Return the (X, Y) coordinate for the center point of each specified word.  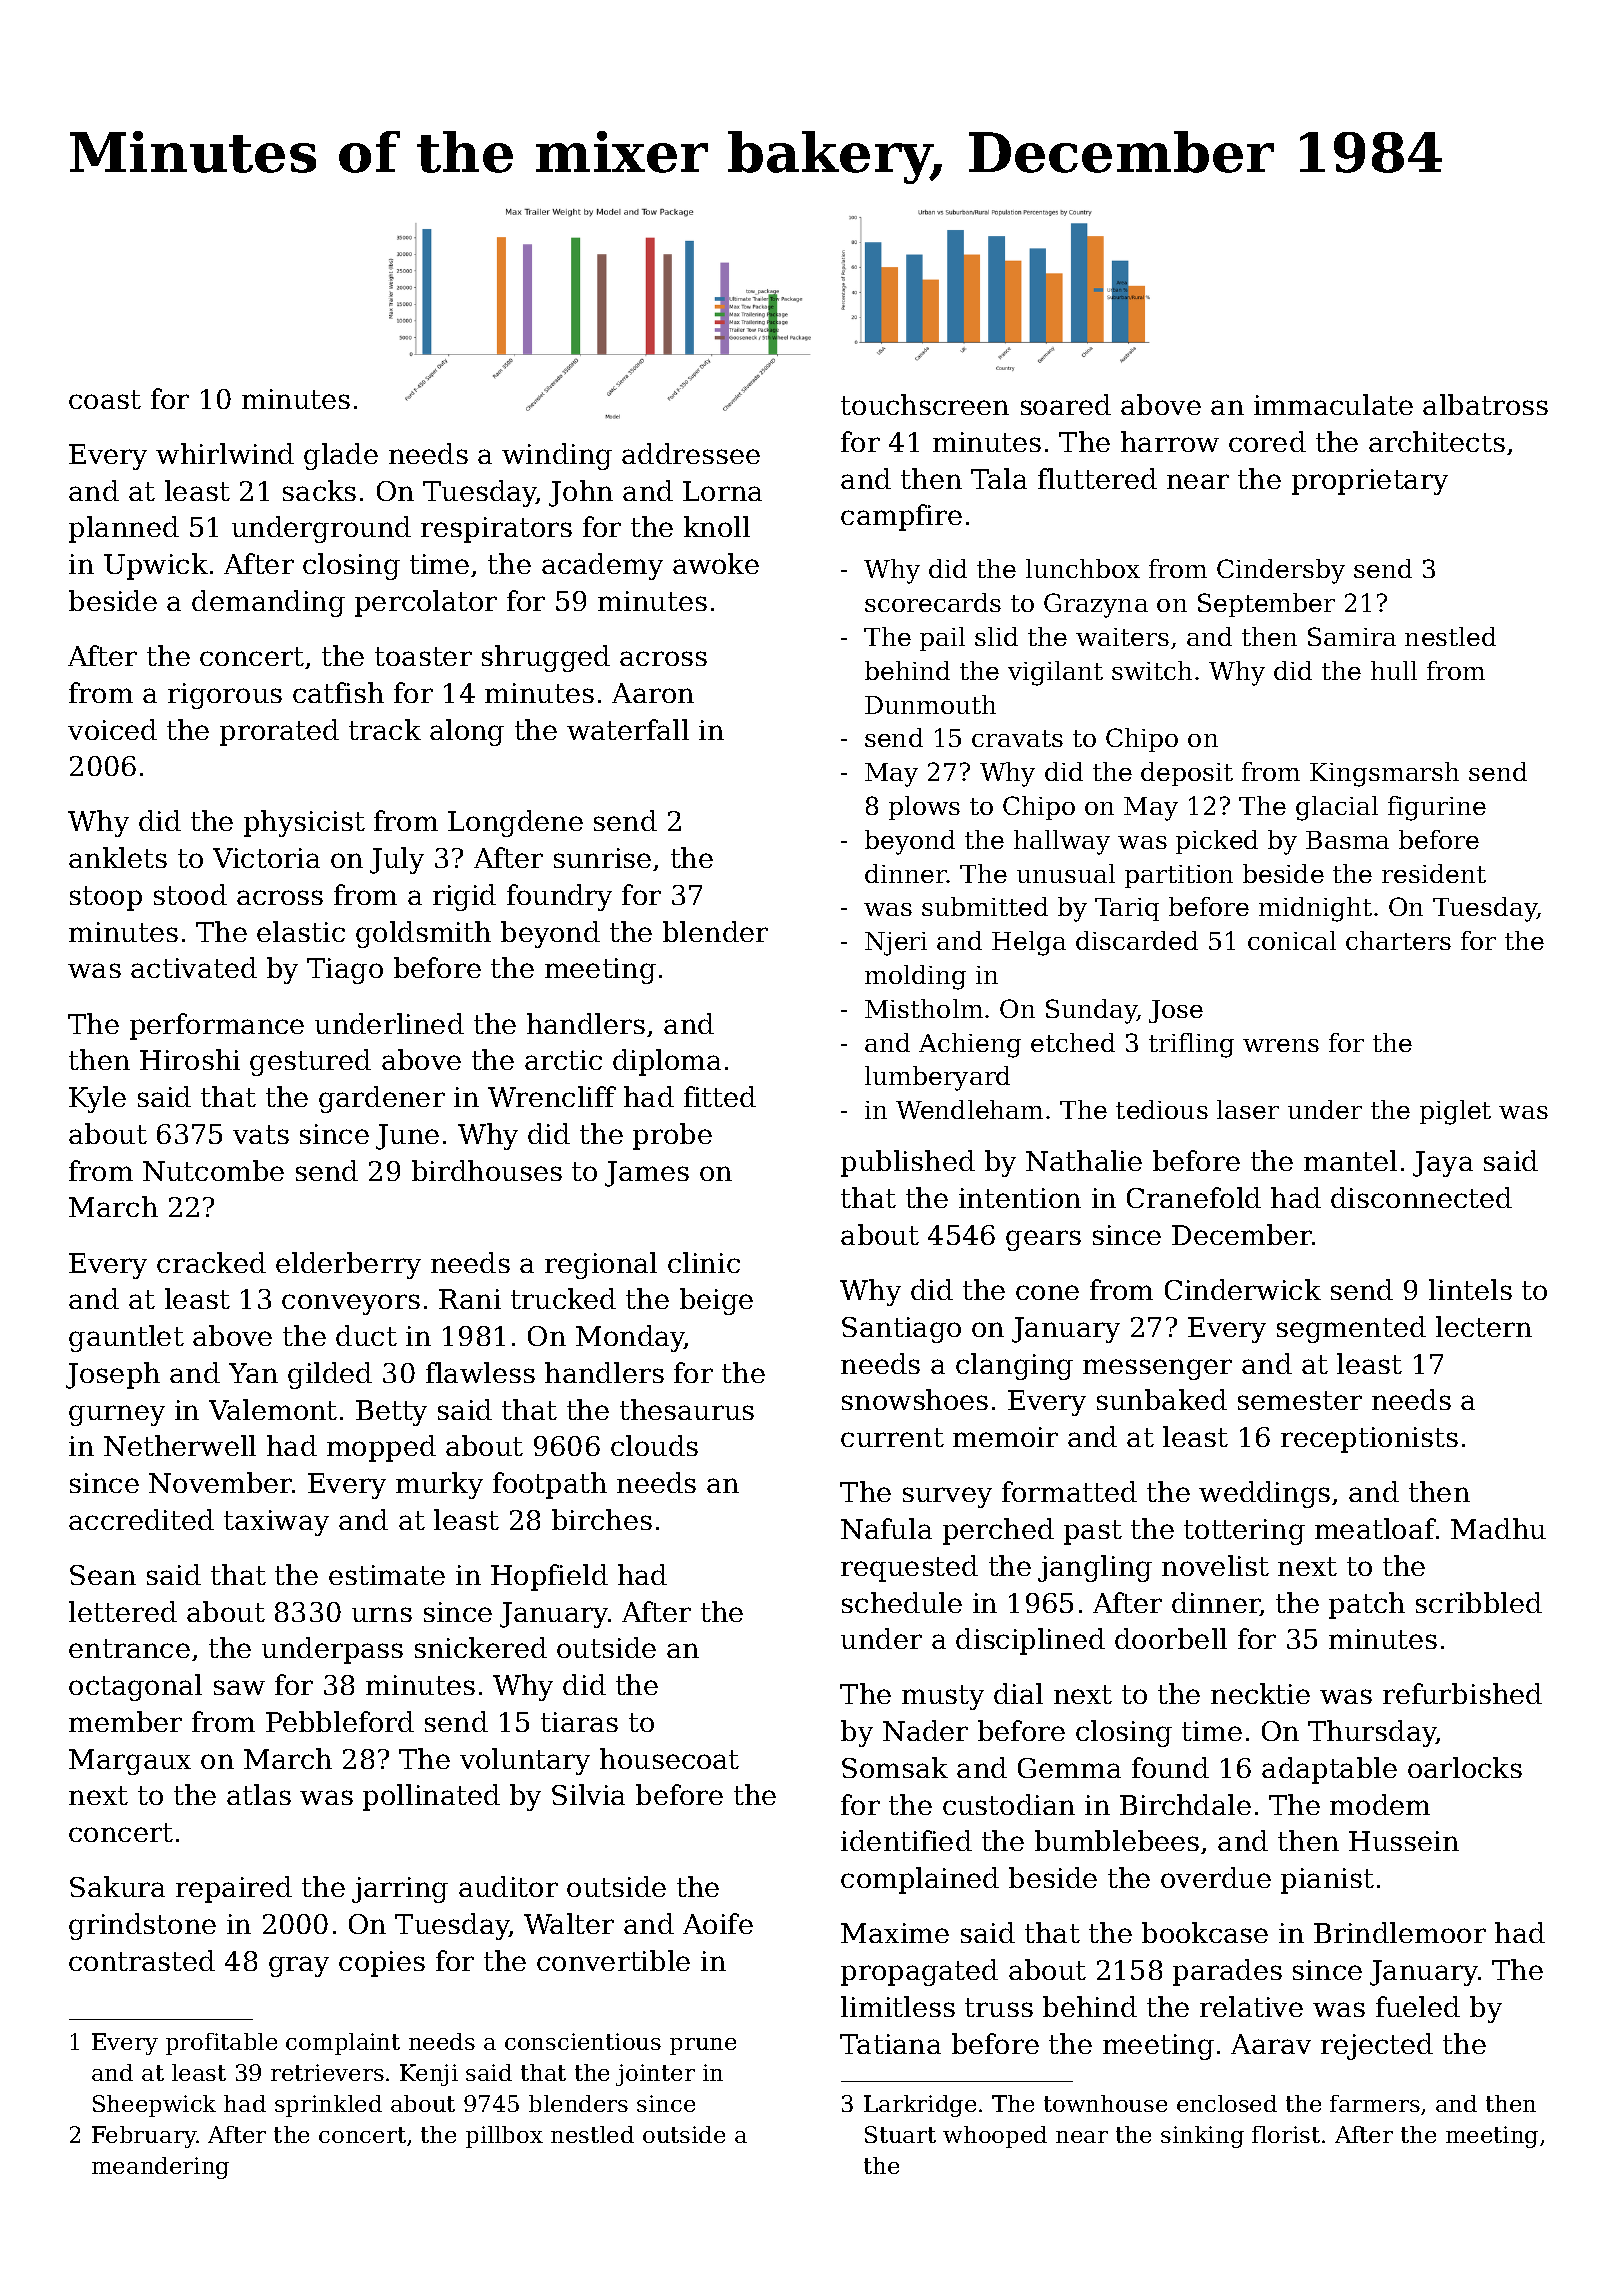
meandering (160, 2168)
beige (716, 1301)
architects (1437, 441)
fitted (720, 1096)
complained (920, 1880)
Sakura (117, 1886)
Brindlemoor (1400, 1932)
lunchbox (1083, 568)
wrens (1281, 1045)
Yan (253, 1373)
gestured (310, 1062)
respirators (496, 530)
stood (190, 894)
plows (924, 808)
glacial (1337, 808)
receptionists (1369, 1440)
